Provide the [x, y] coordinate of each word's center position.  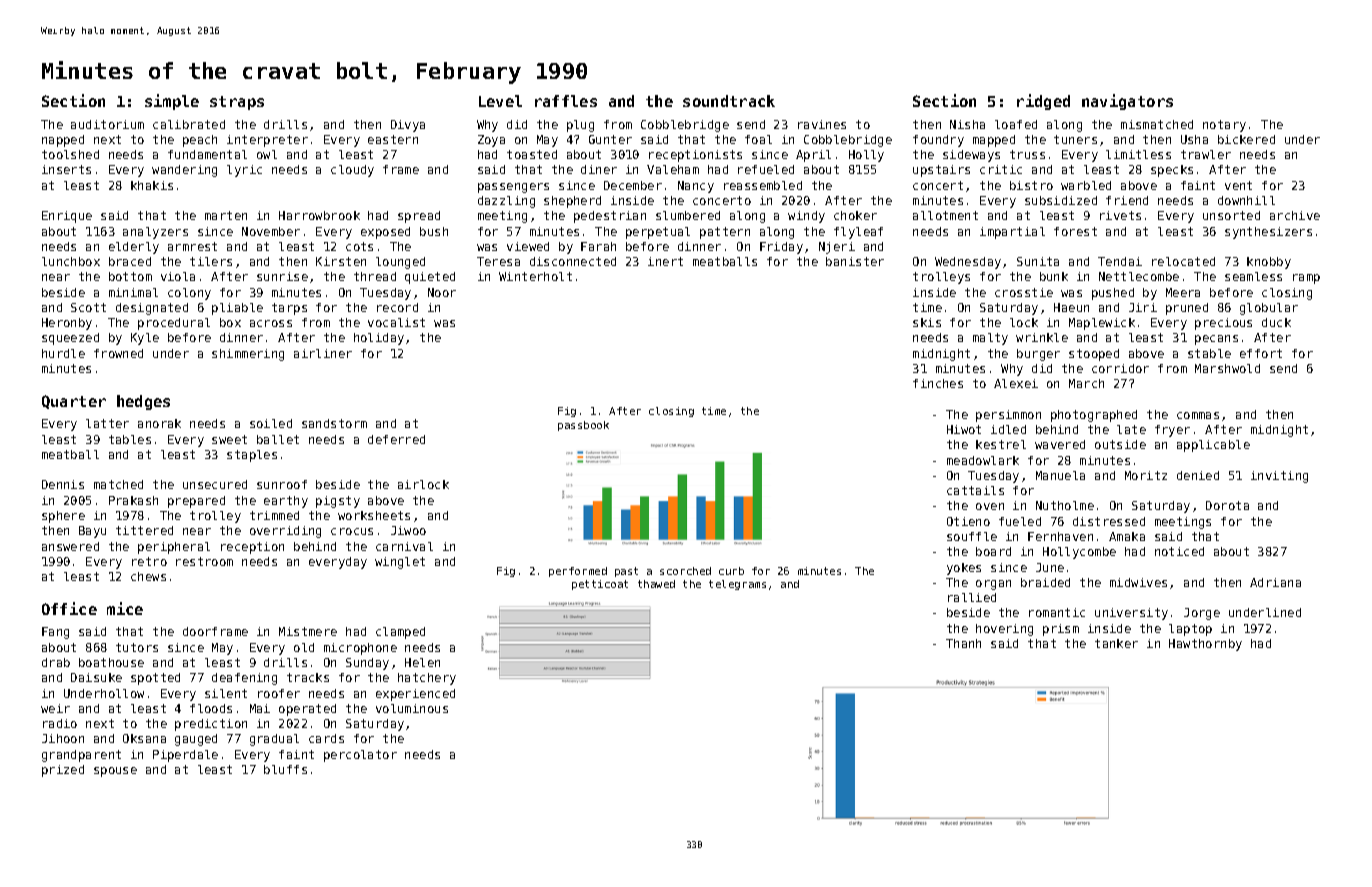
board [993, 551]
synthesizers [1268, 233]
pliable [237, 309]
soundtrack [729, 101]
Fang [55, 633]
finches [938, 383]
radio [60, 723]
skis [927, 322]
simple [172, 102]
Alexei [1016, 383]
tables [130, 439]
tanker [1116, 643]
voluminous [412, 708]
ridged [1043, 102]
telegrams [737, 585]
